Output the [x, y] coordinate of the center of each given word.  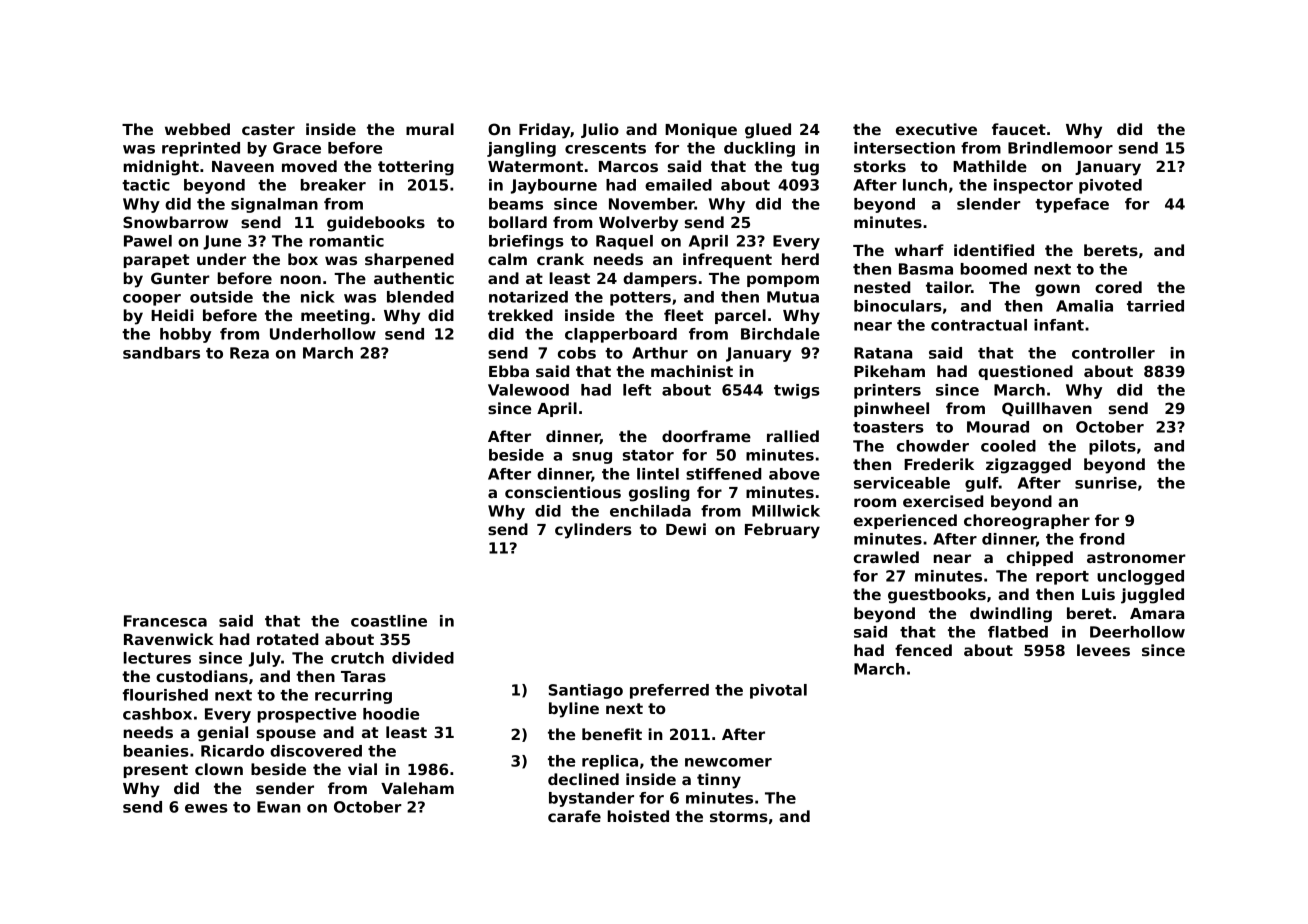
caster [268, 129]
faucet [1019, 129]
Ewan [279, 807]
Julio [600, 130]
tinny [719, 781]
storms [739, 816]
